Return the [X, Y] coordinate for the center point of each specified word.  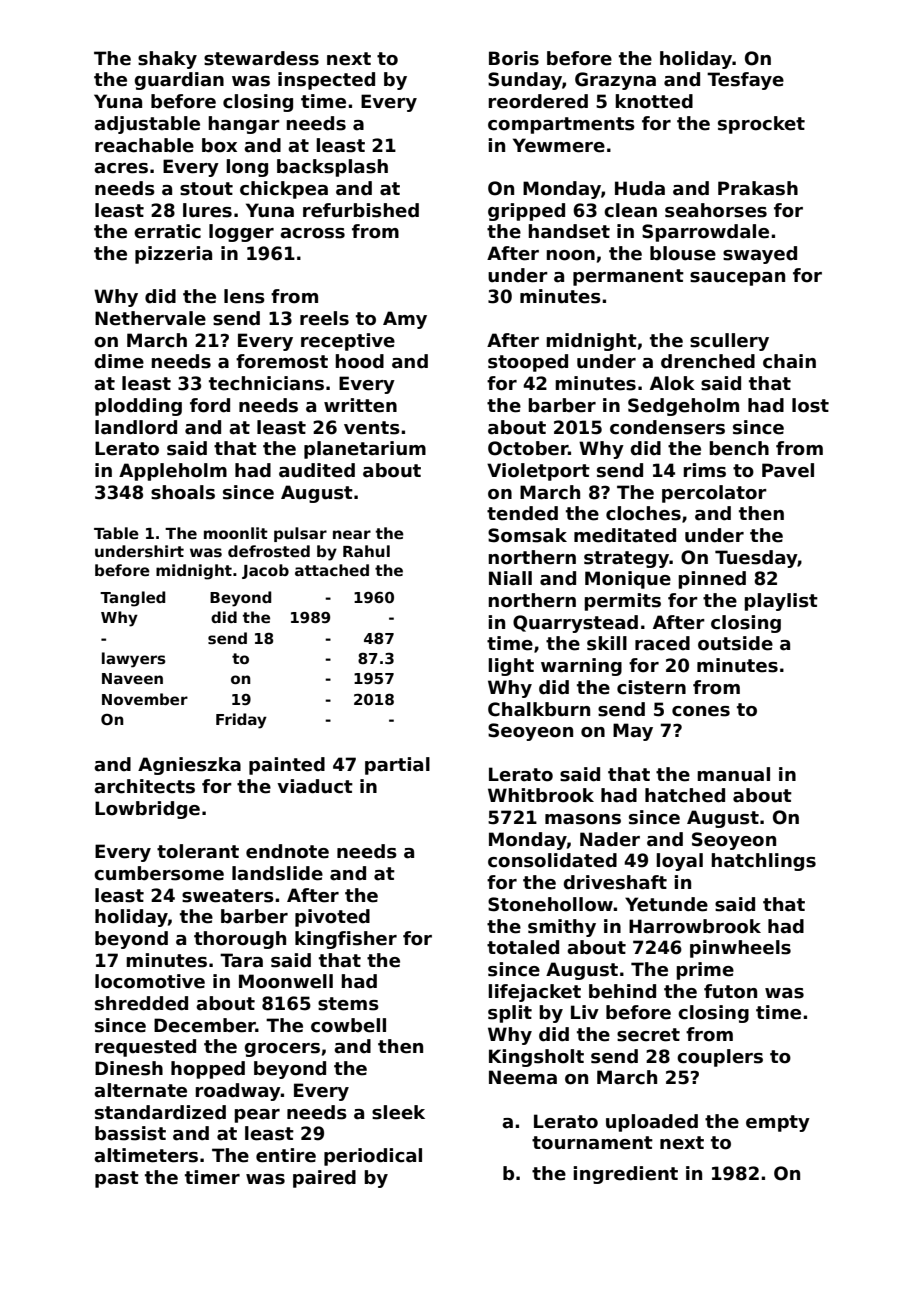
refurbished [361, 210]
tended [522, 513]
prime [705, 971]
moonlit [236, 533]
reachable [144, 145]
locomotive [150, 981]
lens [244, 296]
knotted [654, 101]
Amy [405, 320]
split [510, 1014]
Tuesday [756, 559]
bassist [130, 1133]
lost [810, 405]
